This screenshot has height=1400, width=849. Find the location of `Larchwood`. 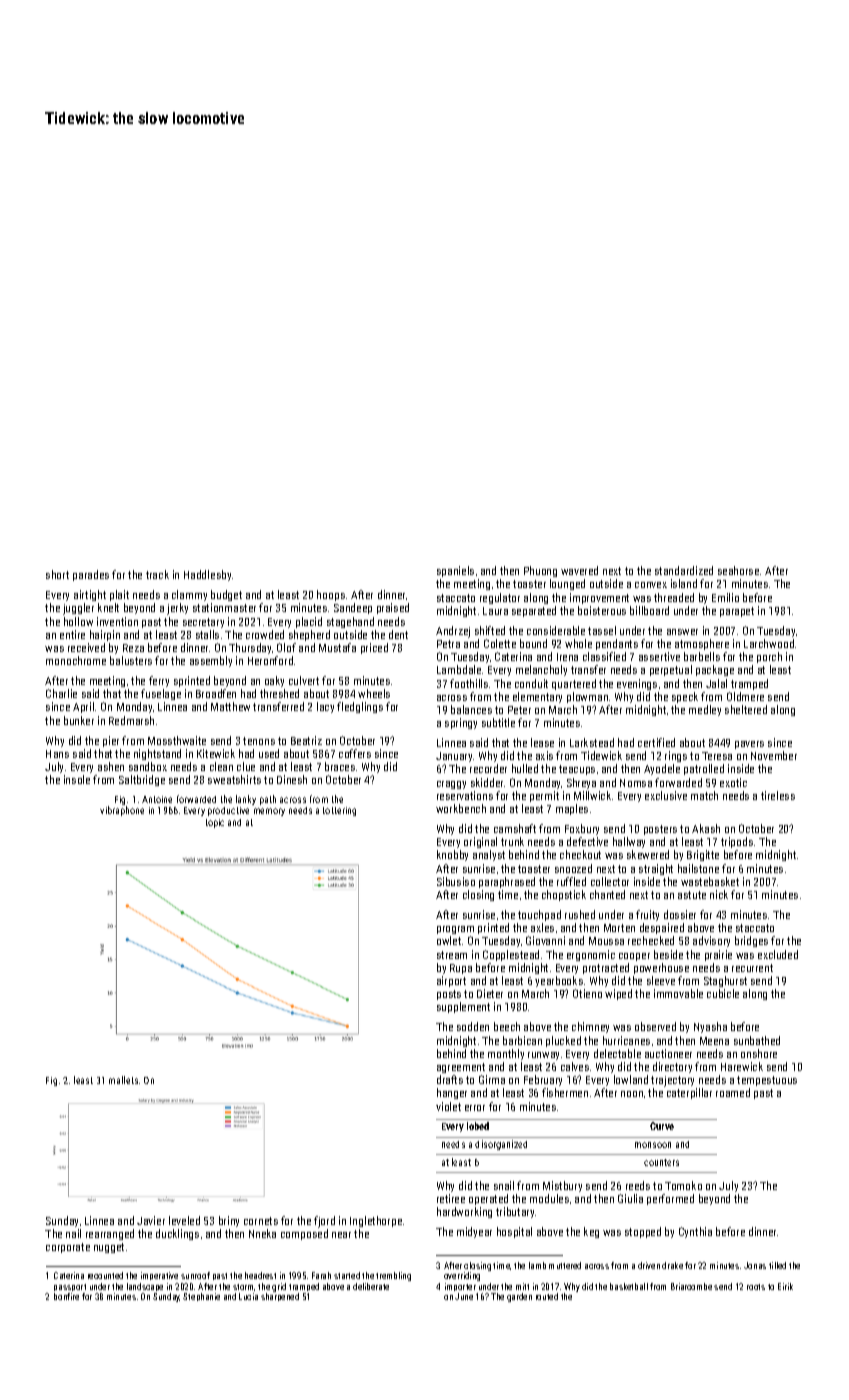

Larchwood is located at coordinates (769, 643).
